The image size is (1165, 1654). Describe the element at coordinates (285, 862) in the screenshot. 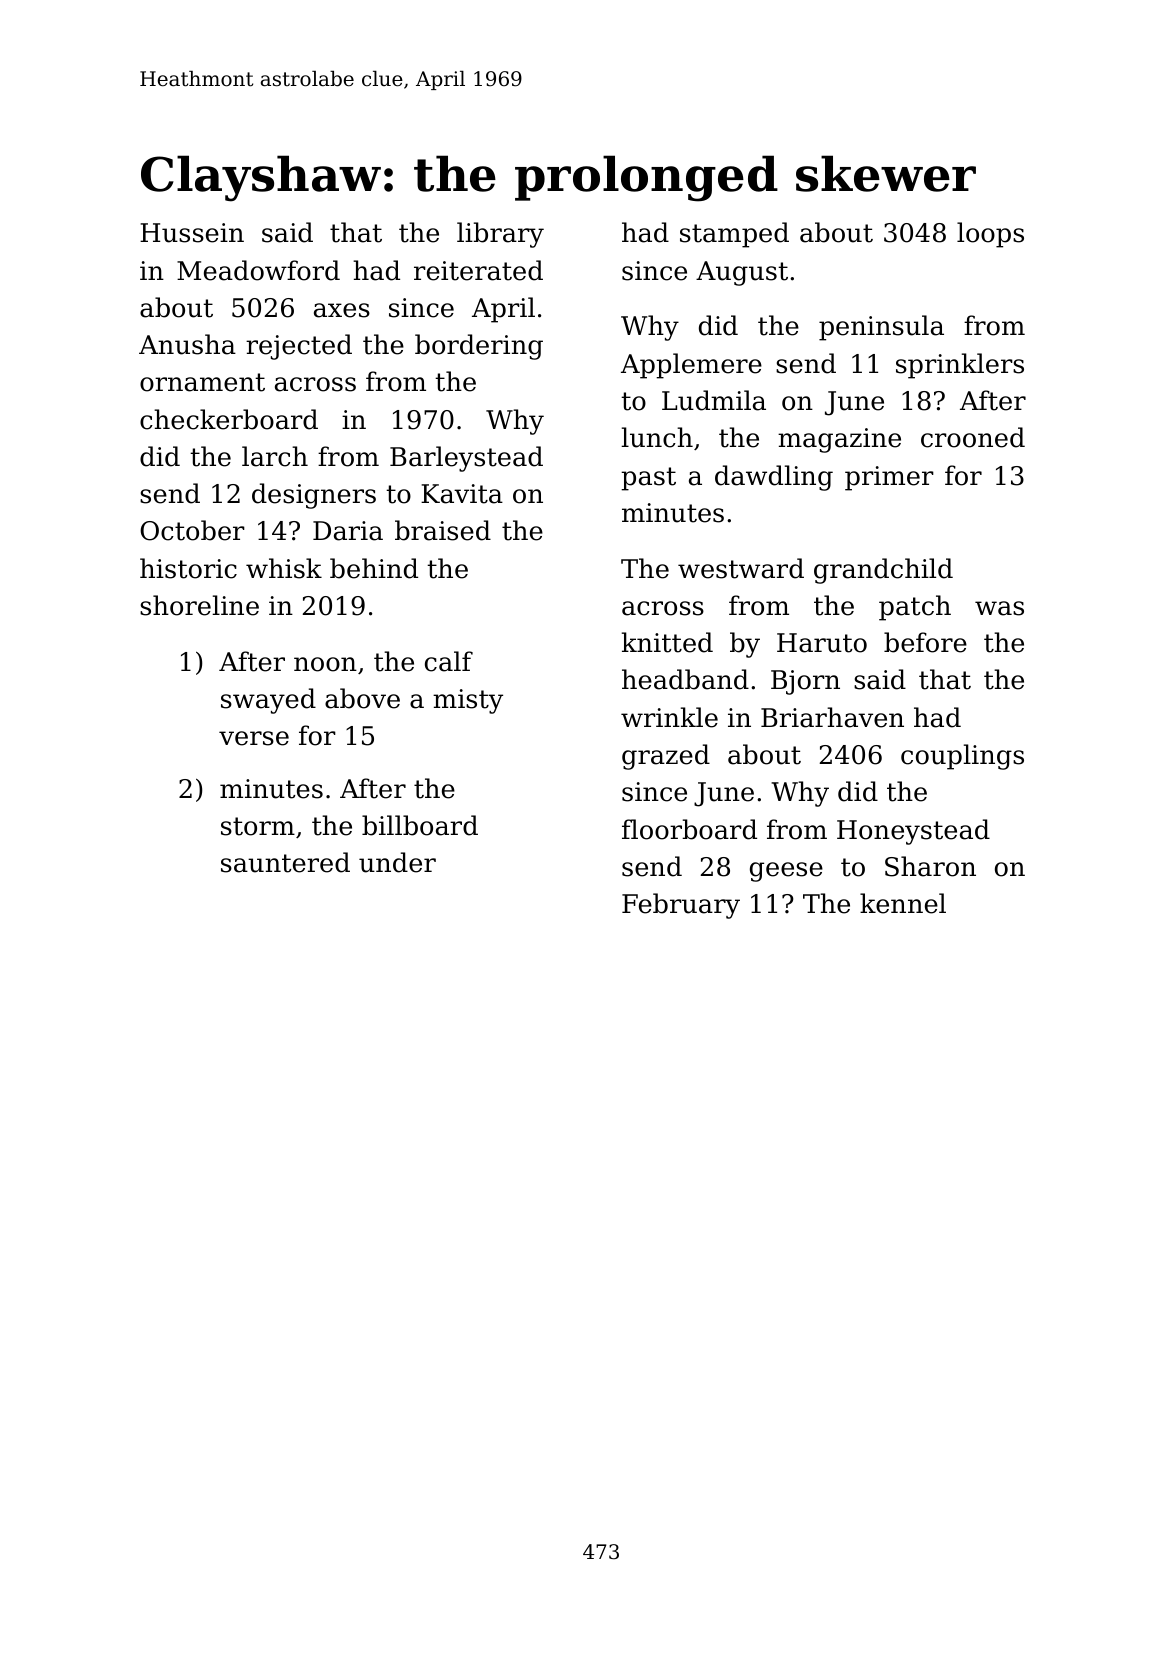

I see `sauntered` at that location.
